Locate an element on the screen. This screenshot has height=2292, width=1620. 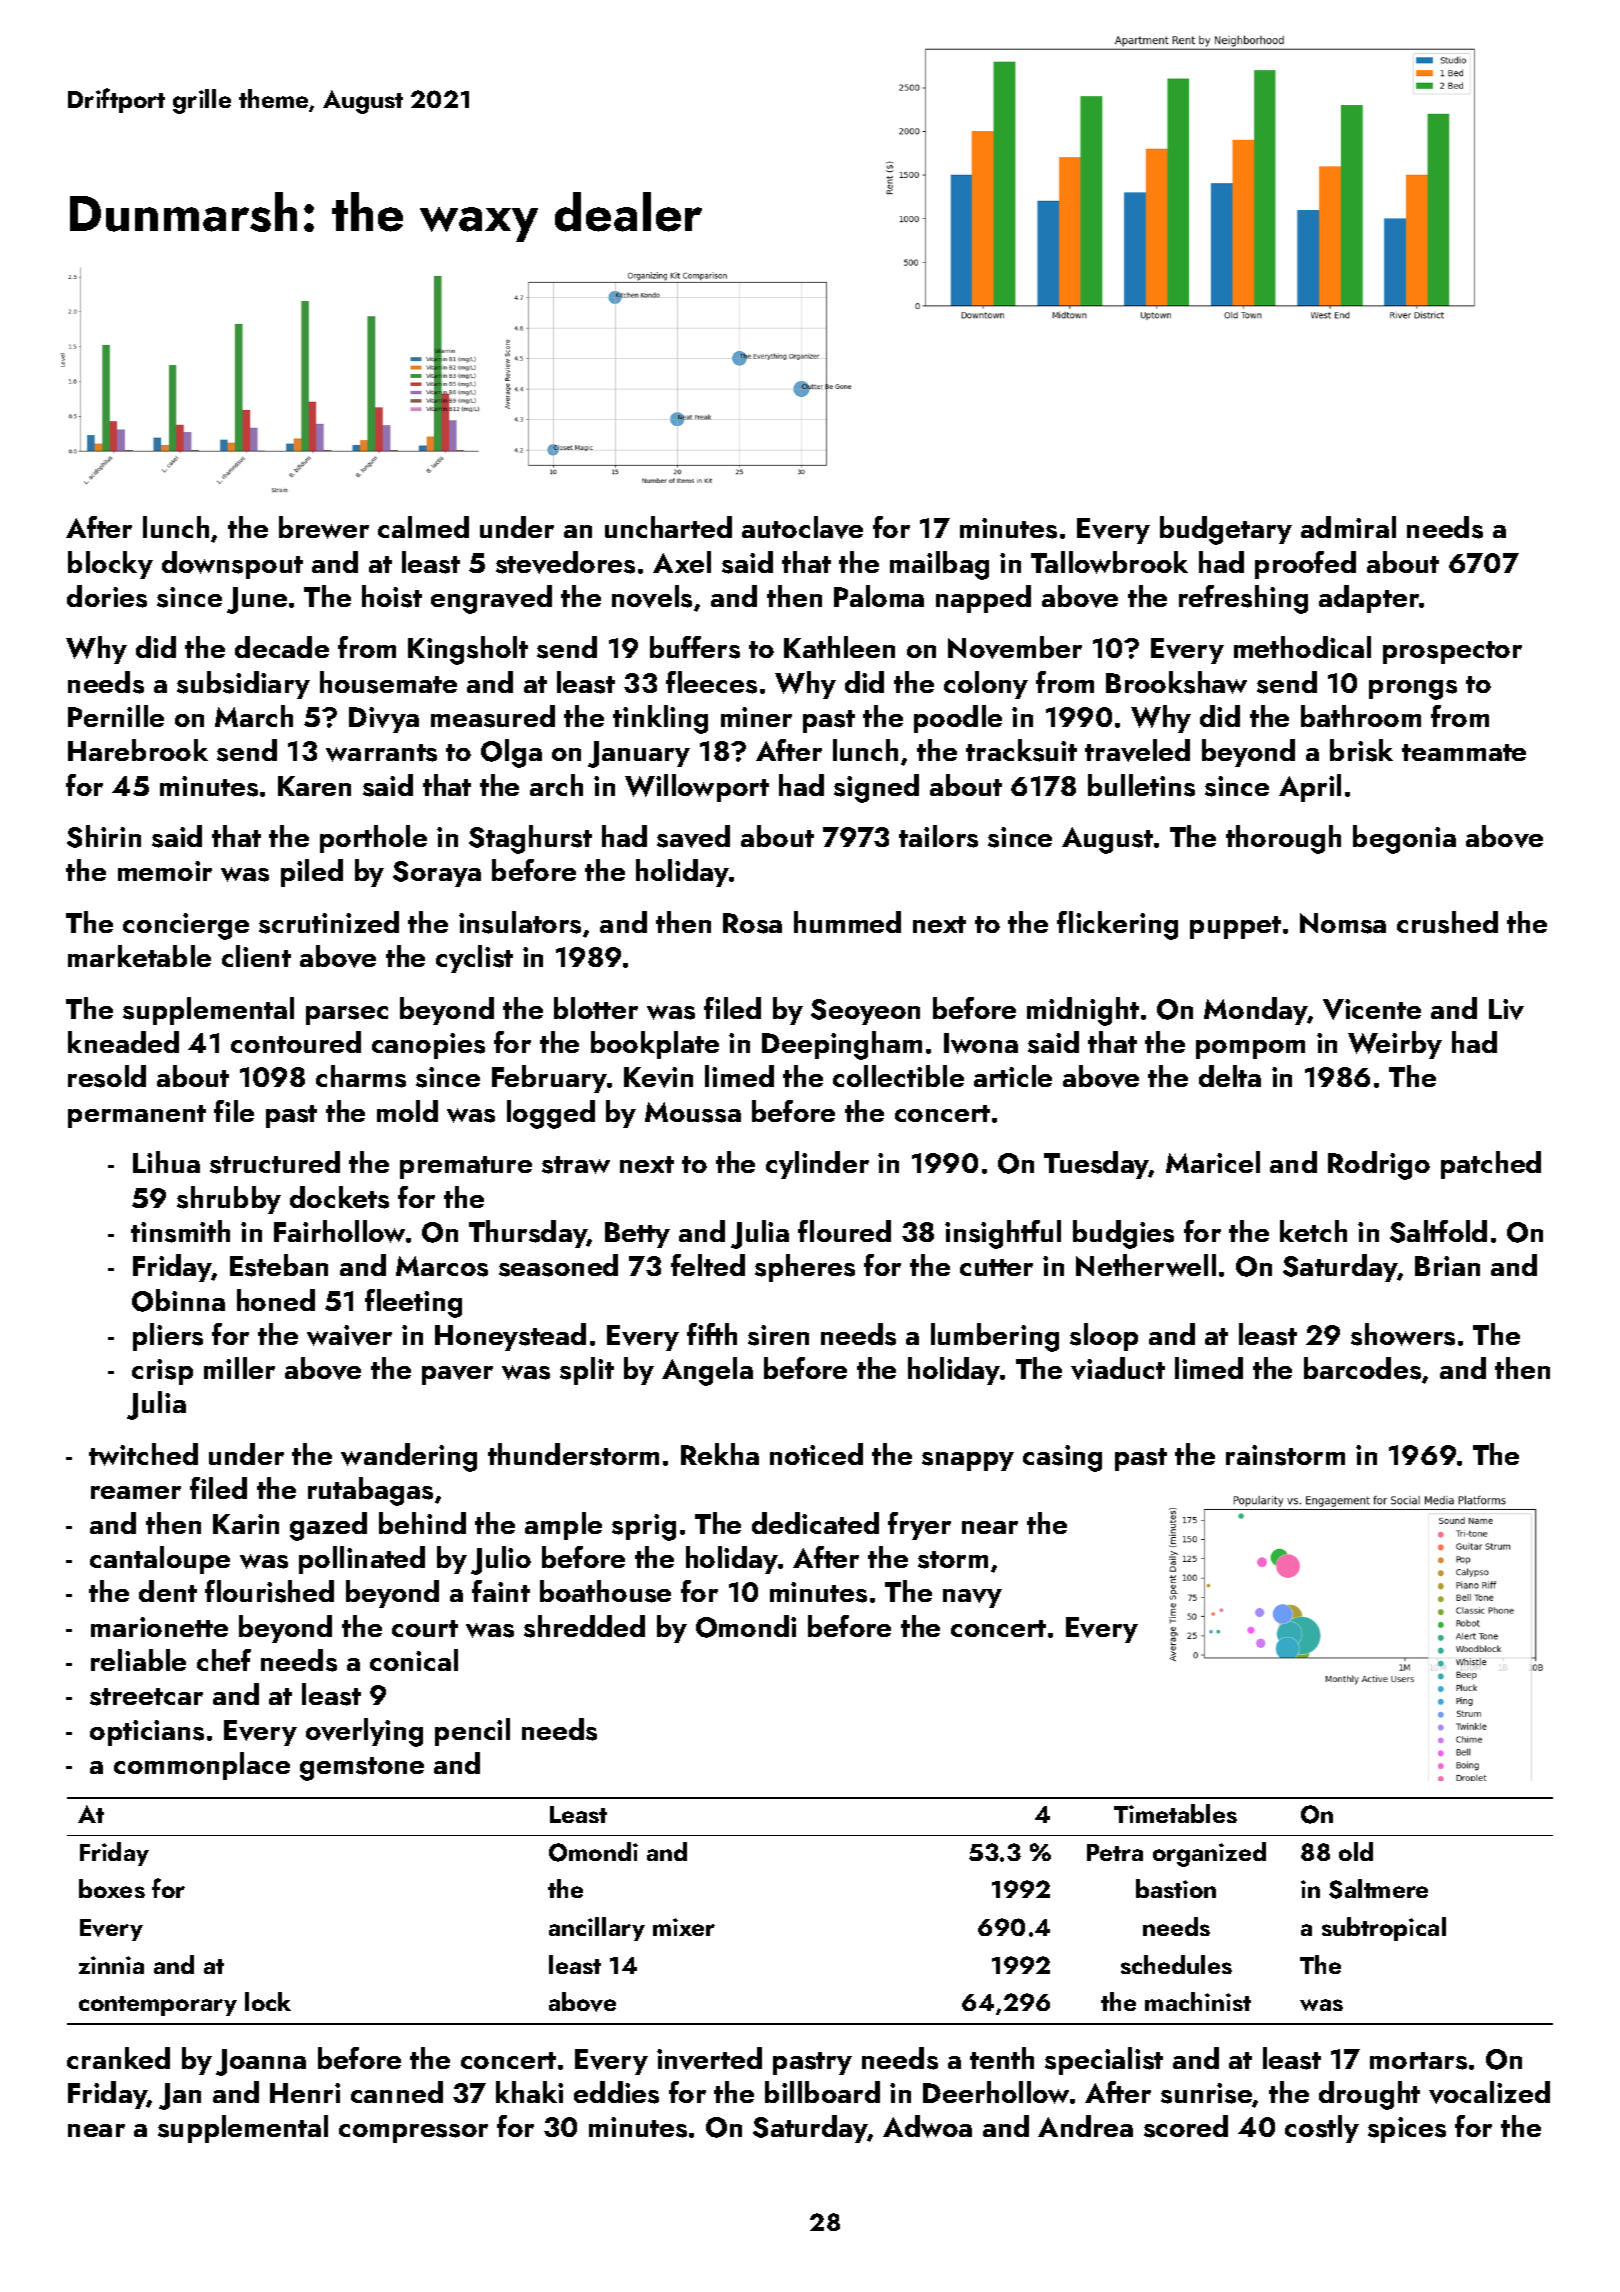
barcodes is located at coordinates (1362, 1368).
